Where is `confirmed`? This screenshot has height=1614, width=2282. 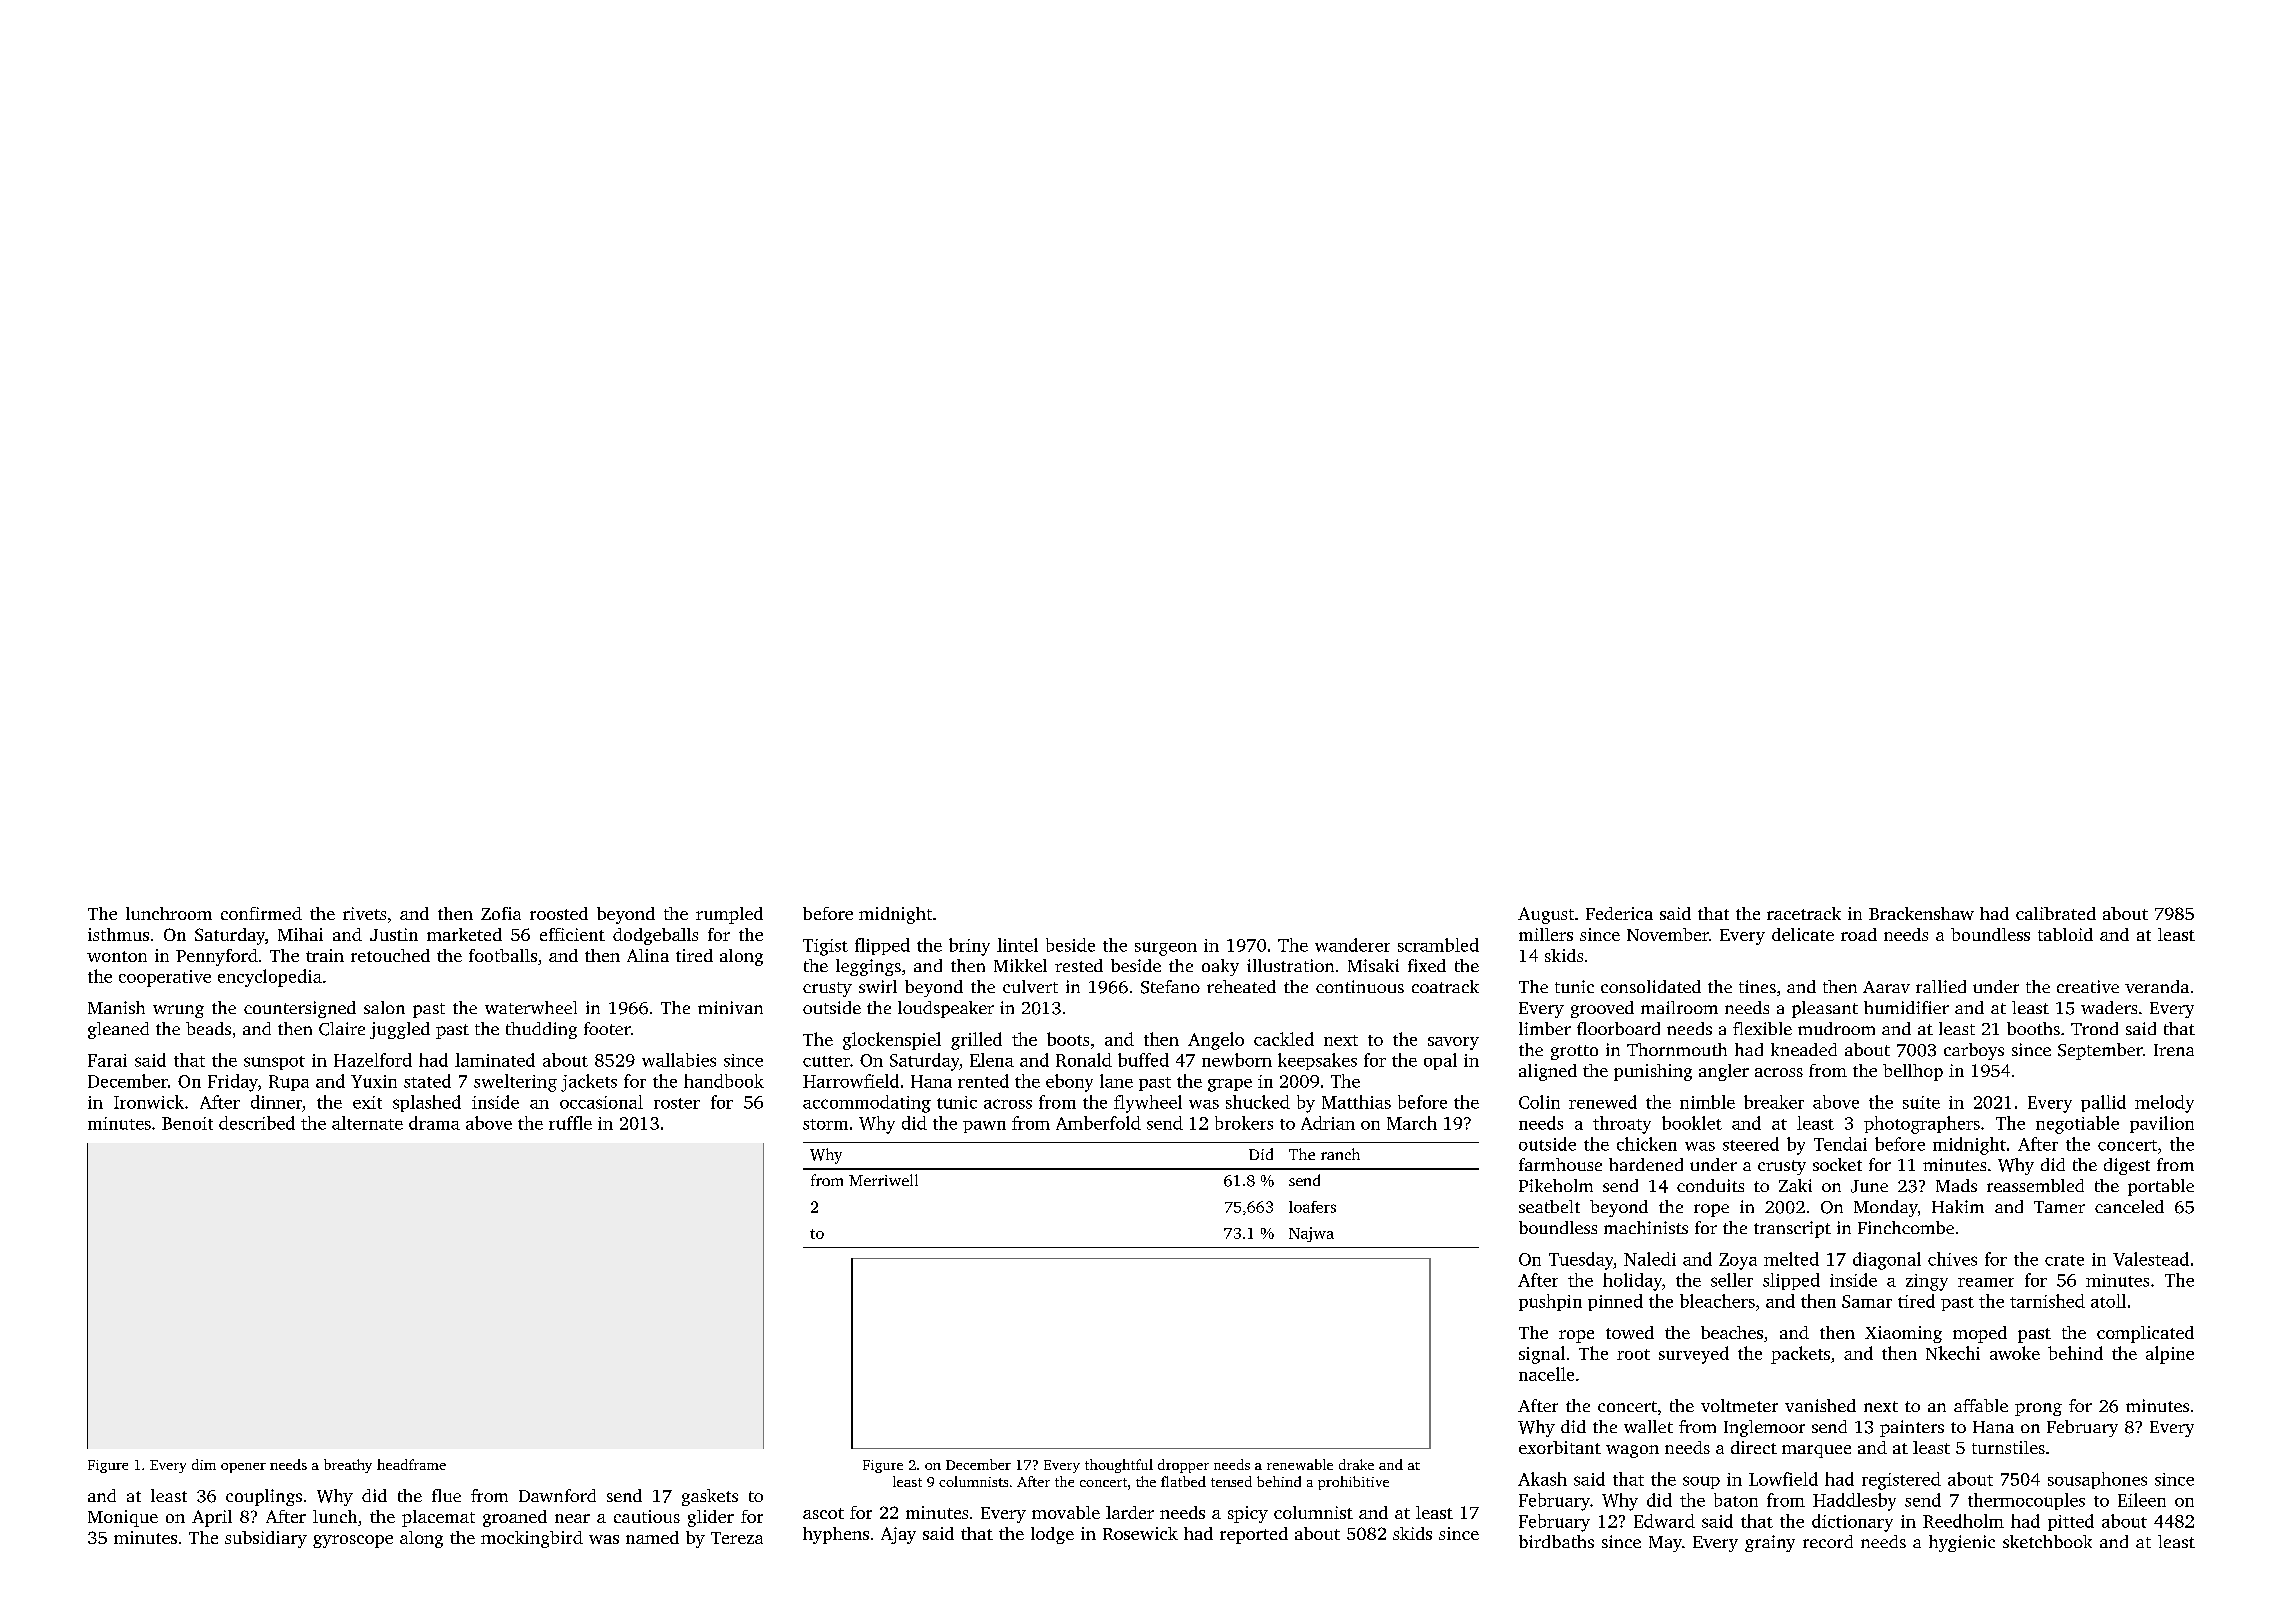 confirmed is located at coordinates (261, 913).
